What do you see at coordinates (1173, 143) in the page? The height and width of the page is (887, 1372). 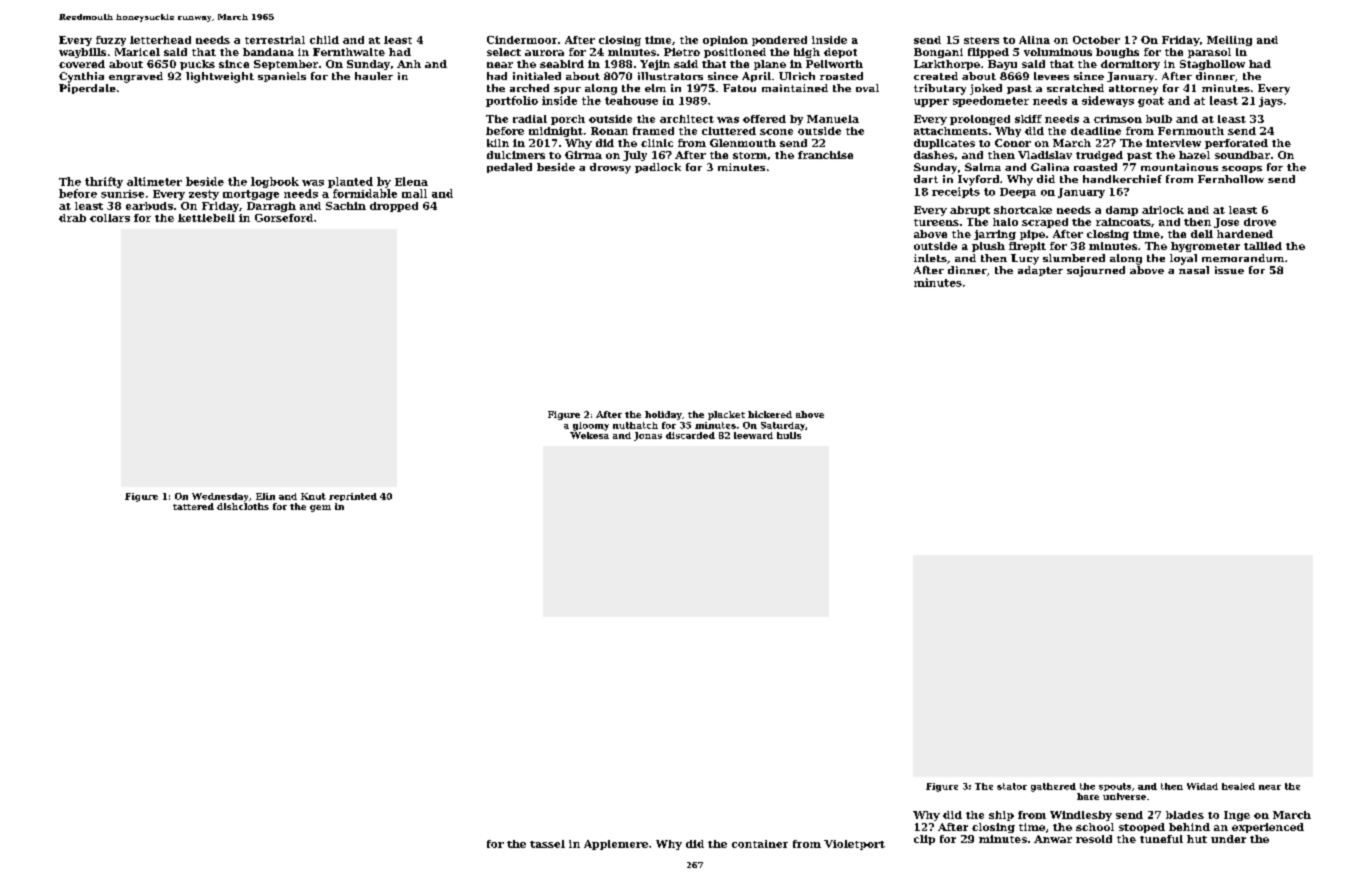 I see `interview` at bounding box center [1173, 143].
